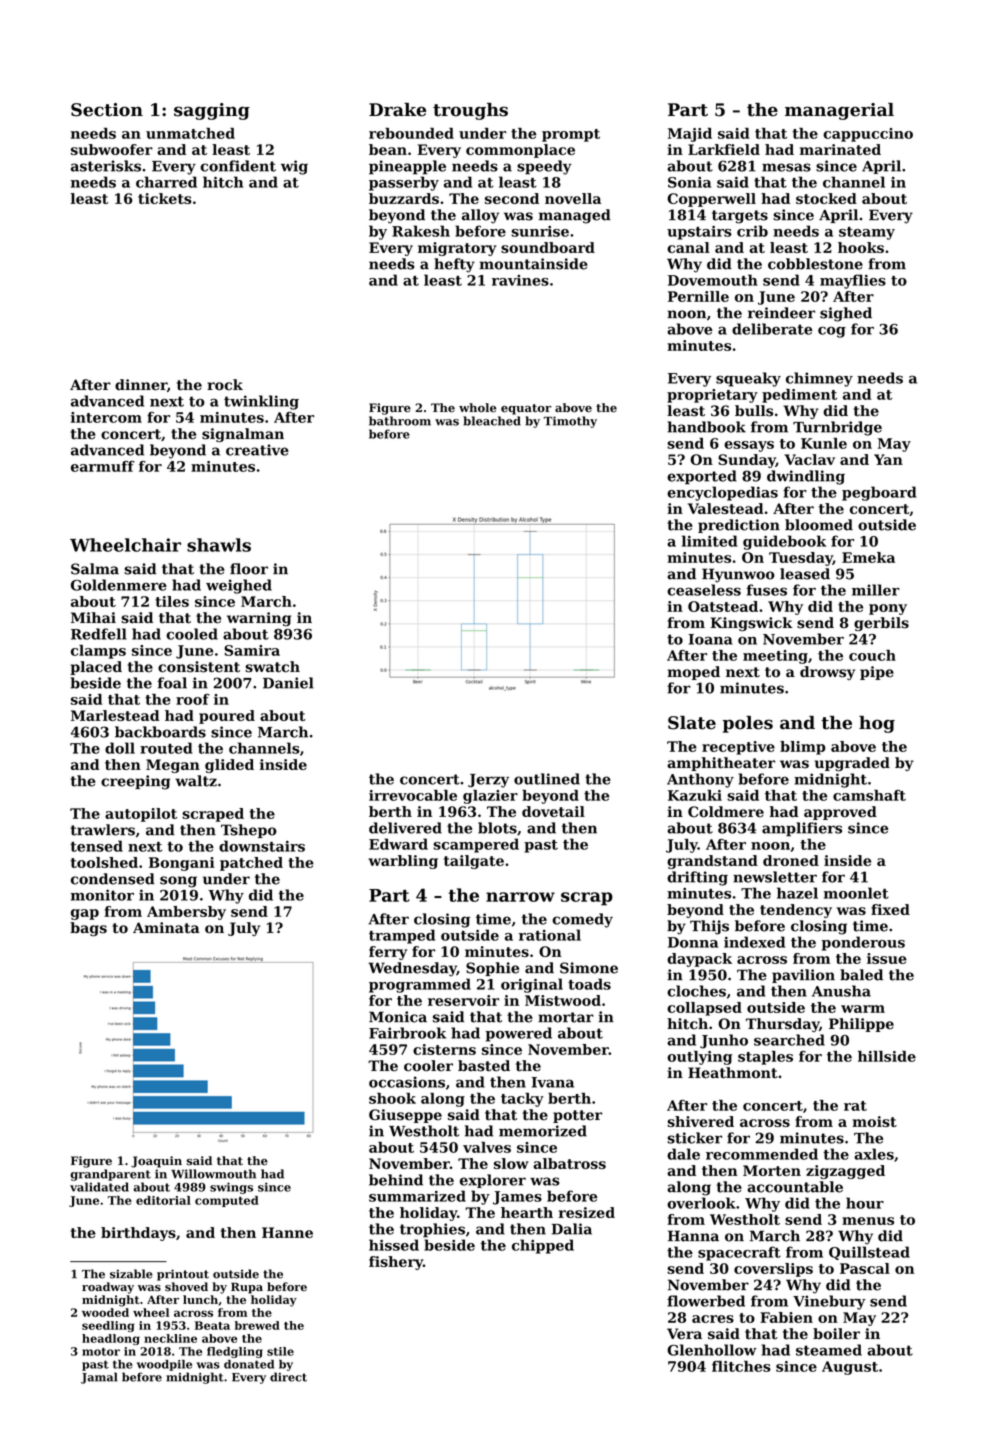  Describe the element at coordinates (692, 723) in the document. I see `Slate` at that location.
